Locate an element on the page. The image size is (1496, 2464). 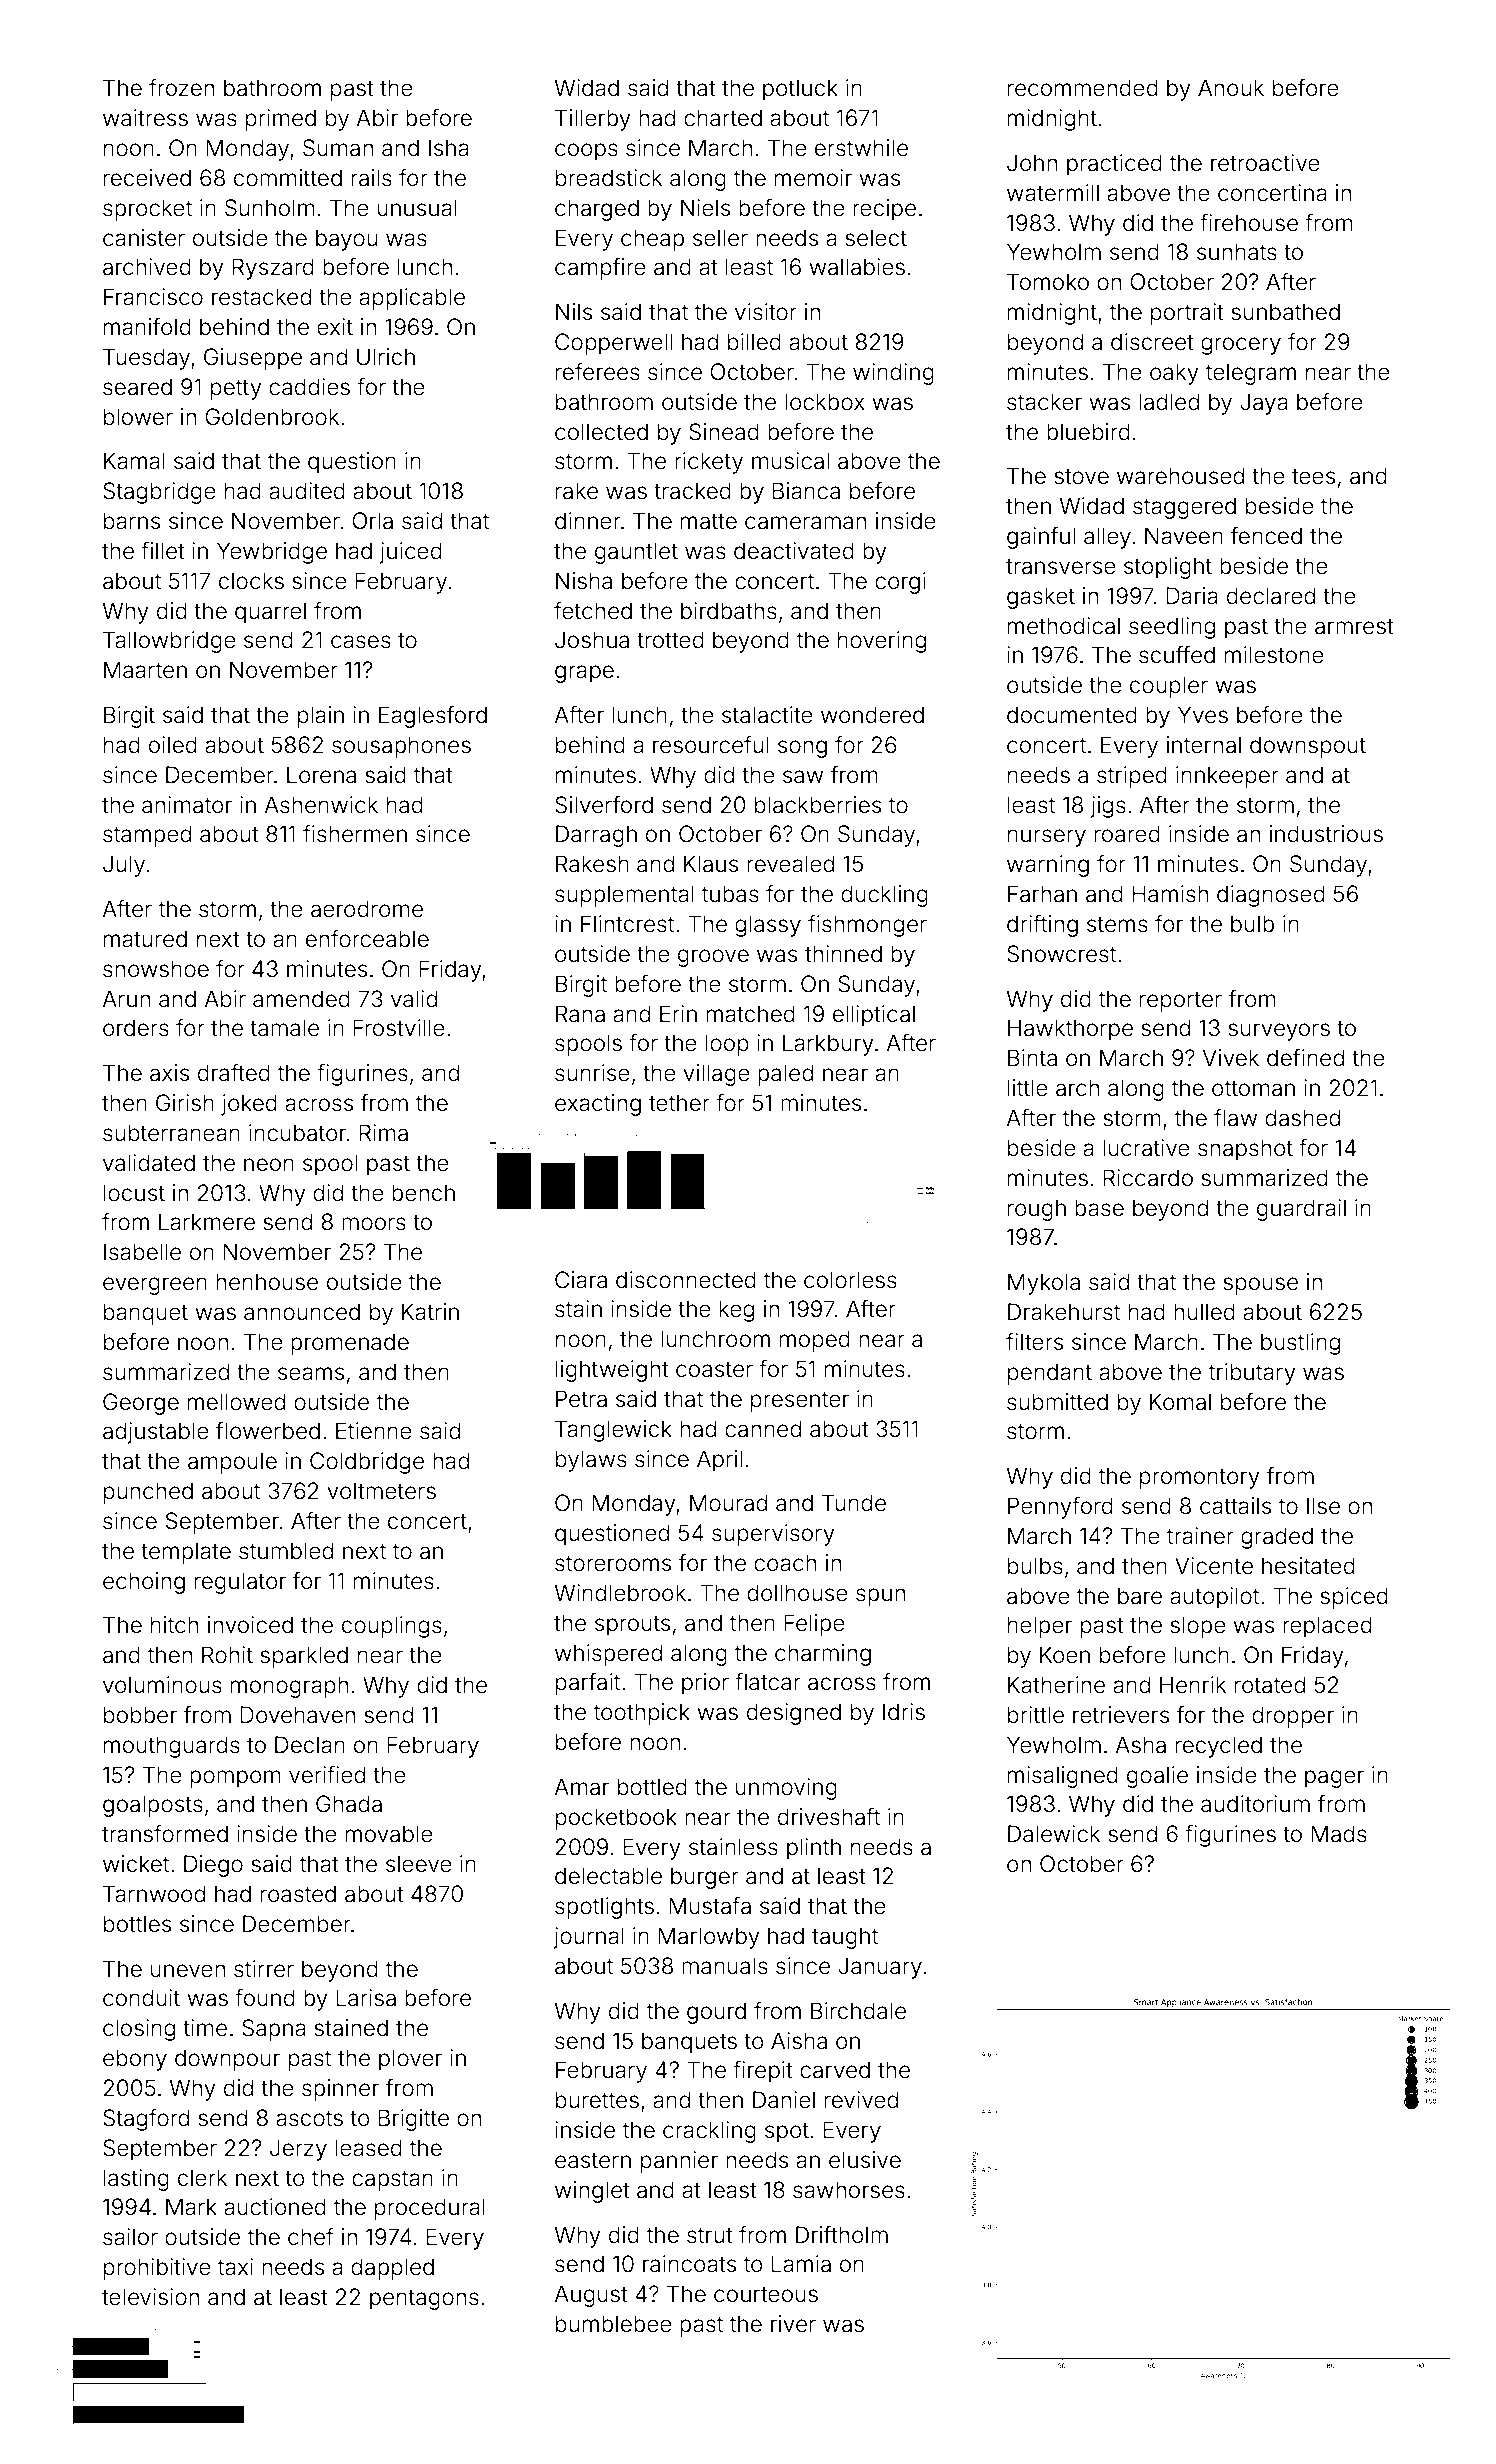
Eaglesford is located at coordinates (433, 717).
